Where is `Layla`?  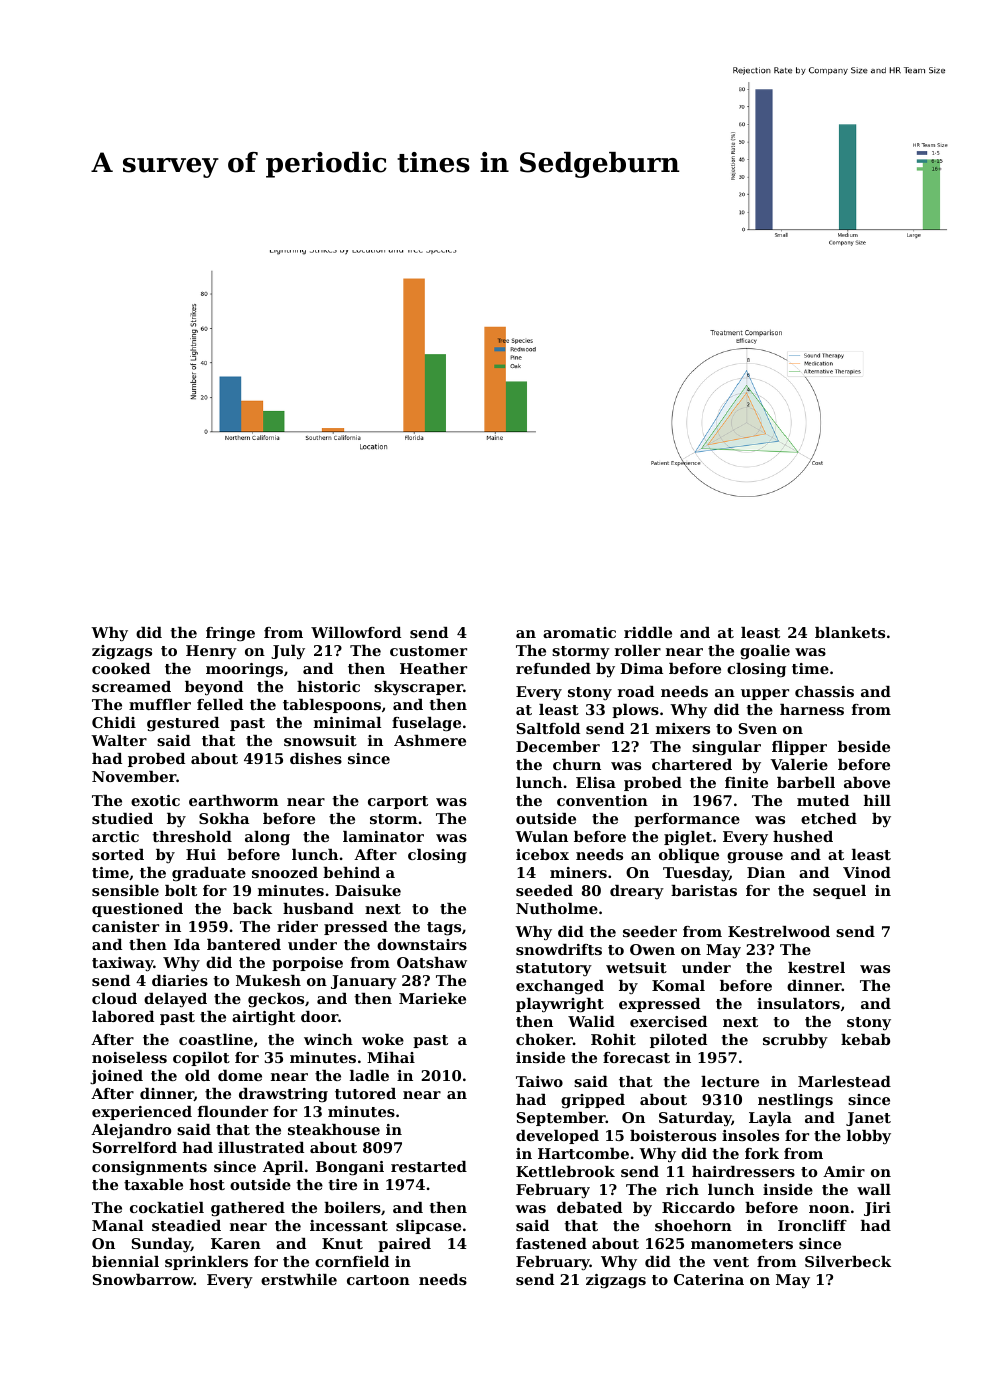
Layla is located at coordinates (770, 1119).
